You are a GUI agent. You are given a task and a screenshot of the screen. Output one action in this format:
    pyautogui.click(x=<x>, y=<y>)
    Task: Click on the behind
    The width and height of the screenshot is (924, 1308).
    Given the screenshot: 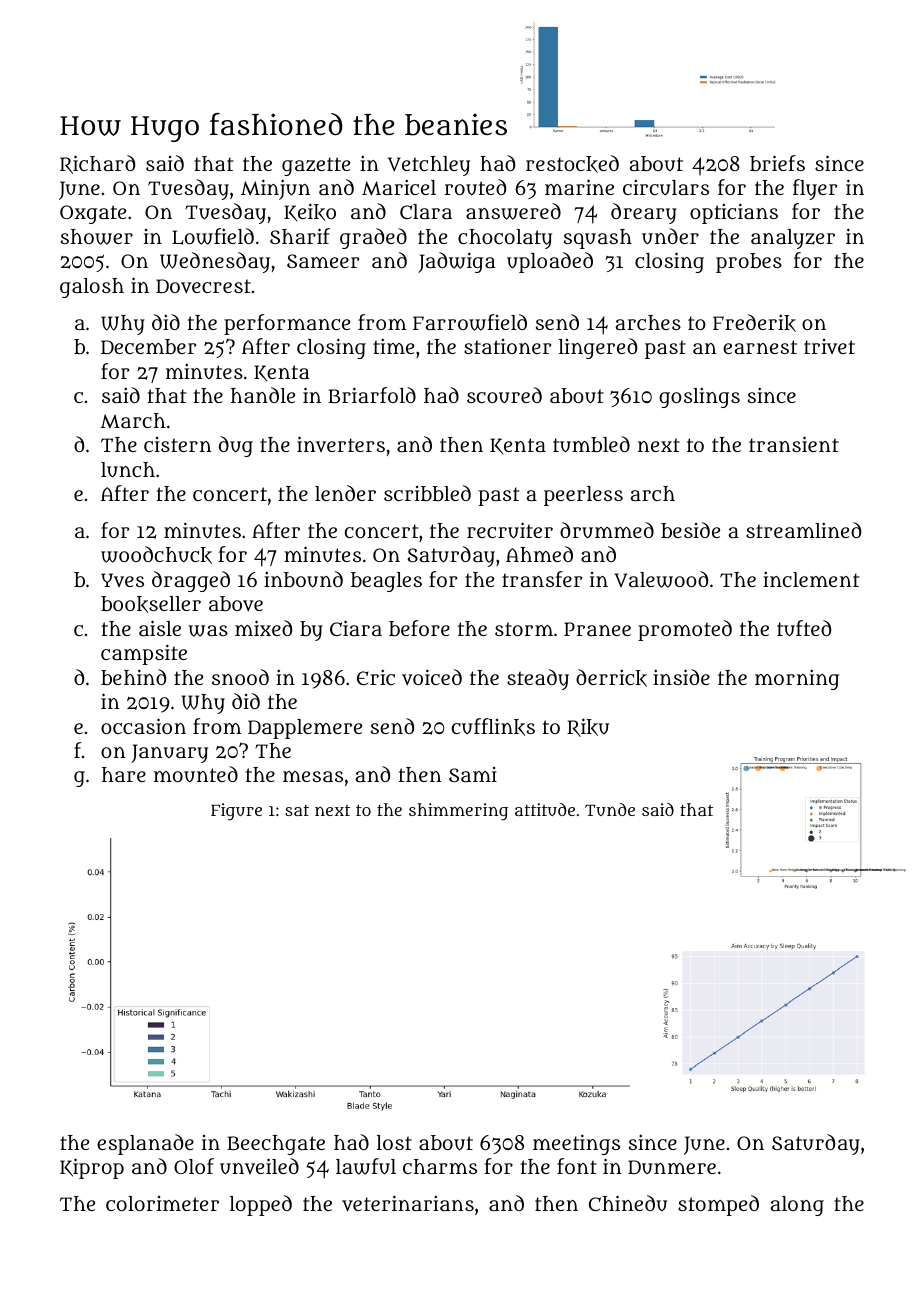 What is the action you would take?
    pyautogui.click(x=133, y=677)
